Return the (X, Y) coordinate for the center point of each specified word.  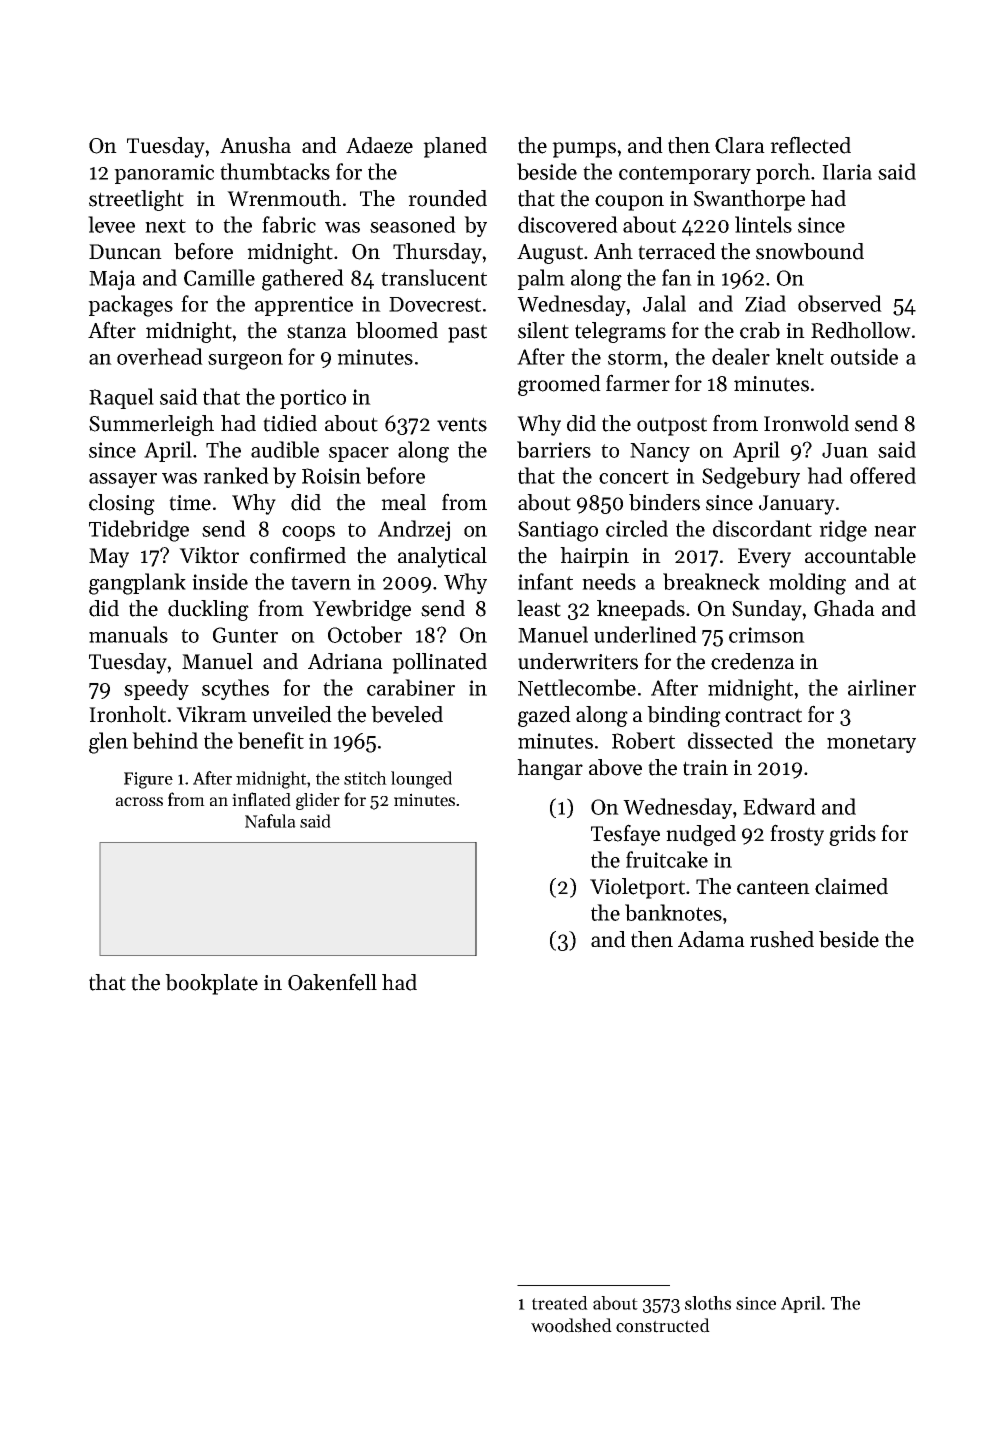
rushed (782, 939)
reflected (810, 145)
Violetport (637, 888)
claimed (851, 886)
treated (560, 1303)
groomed (559, 385)
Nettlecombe (577, 687)
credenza (753, 661)
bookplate (211, 984)
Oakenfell (332, 982)
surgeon (245, 362)
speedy (156, 689)
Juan (845, 450)
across (139, 802)
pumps (584, 150)
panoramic (164, 174)
